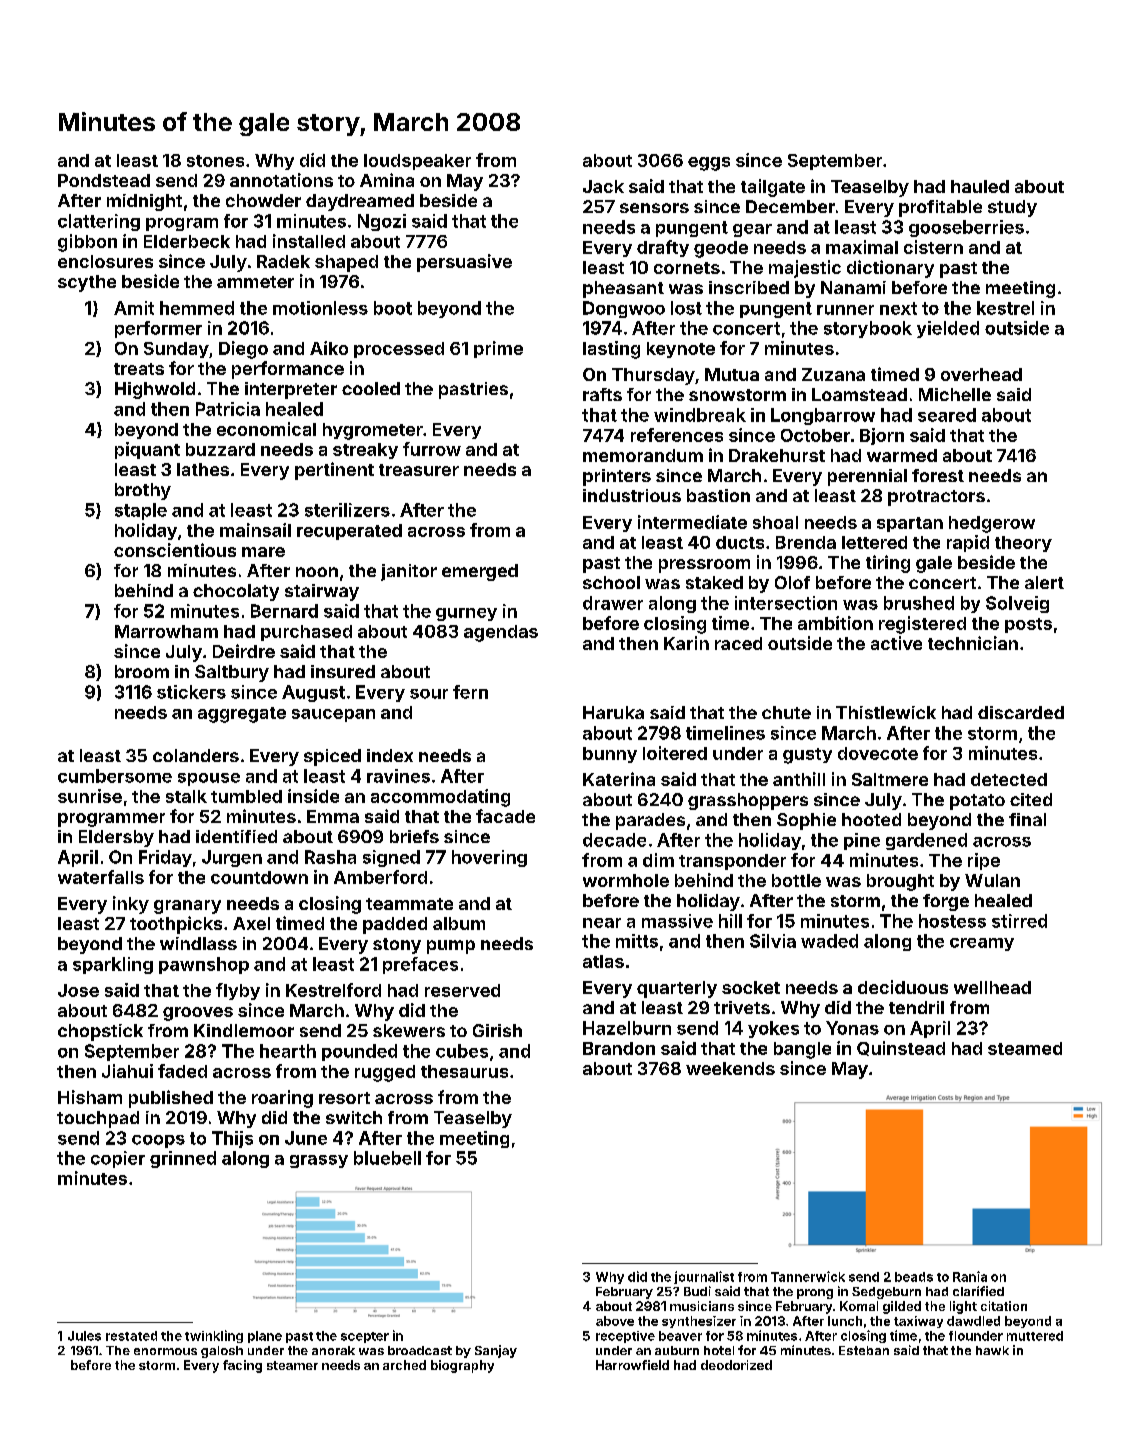  Describe the element at coordinates (266, 429) in the image. I see `economical` at that location.
